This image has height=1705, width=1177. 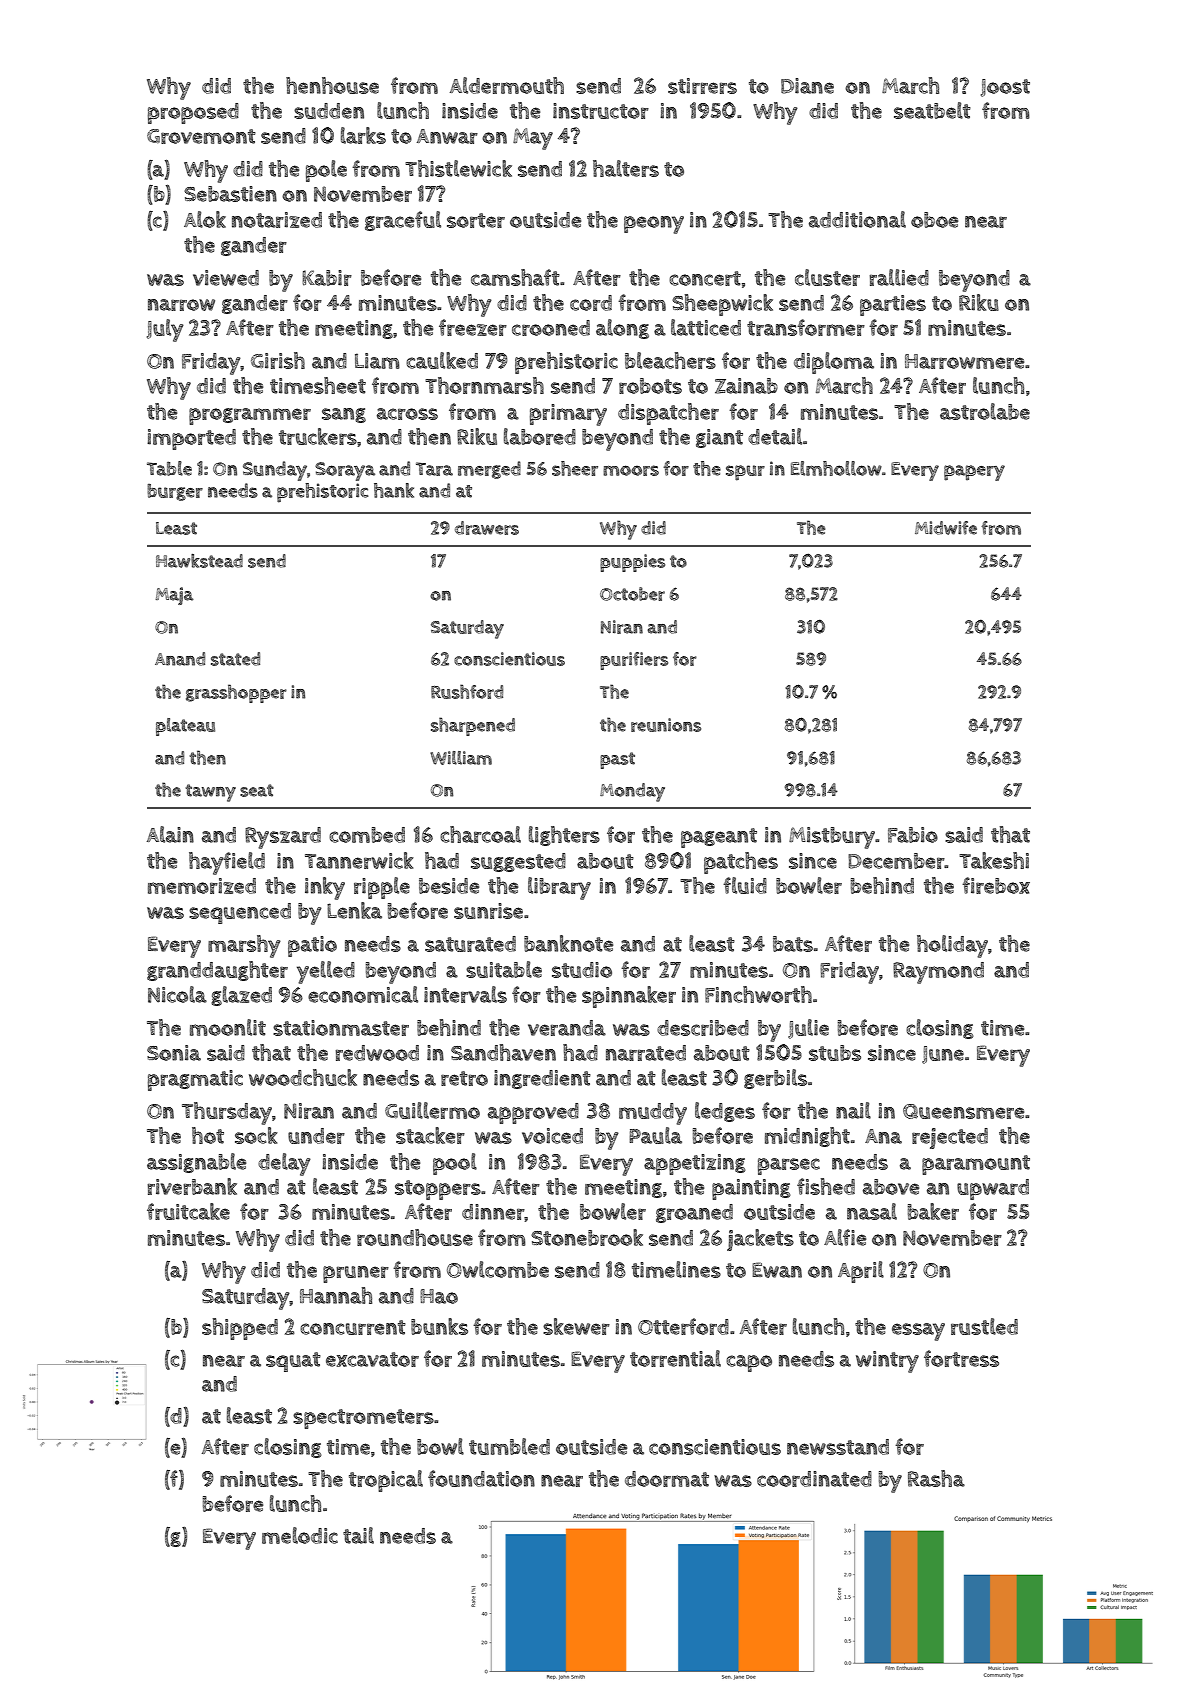 What do you see at coordinates (807, 86) in the image?
I see `Diane` at bounding box center [807, 86].
